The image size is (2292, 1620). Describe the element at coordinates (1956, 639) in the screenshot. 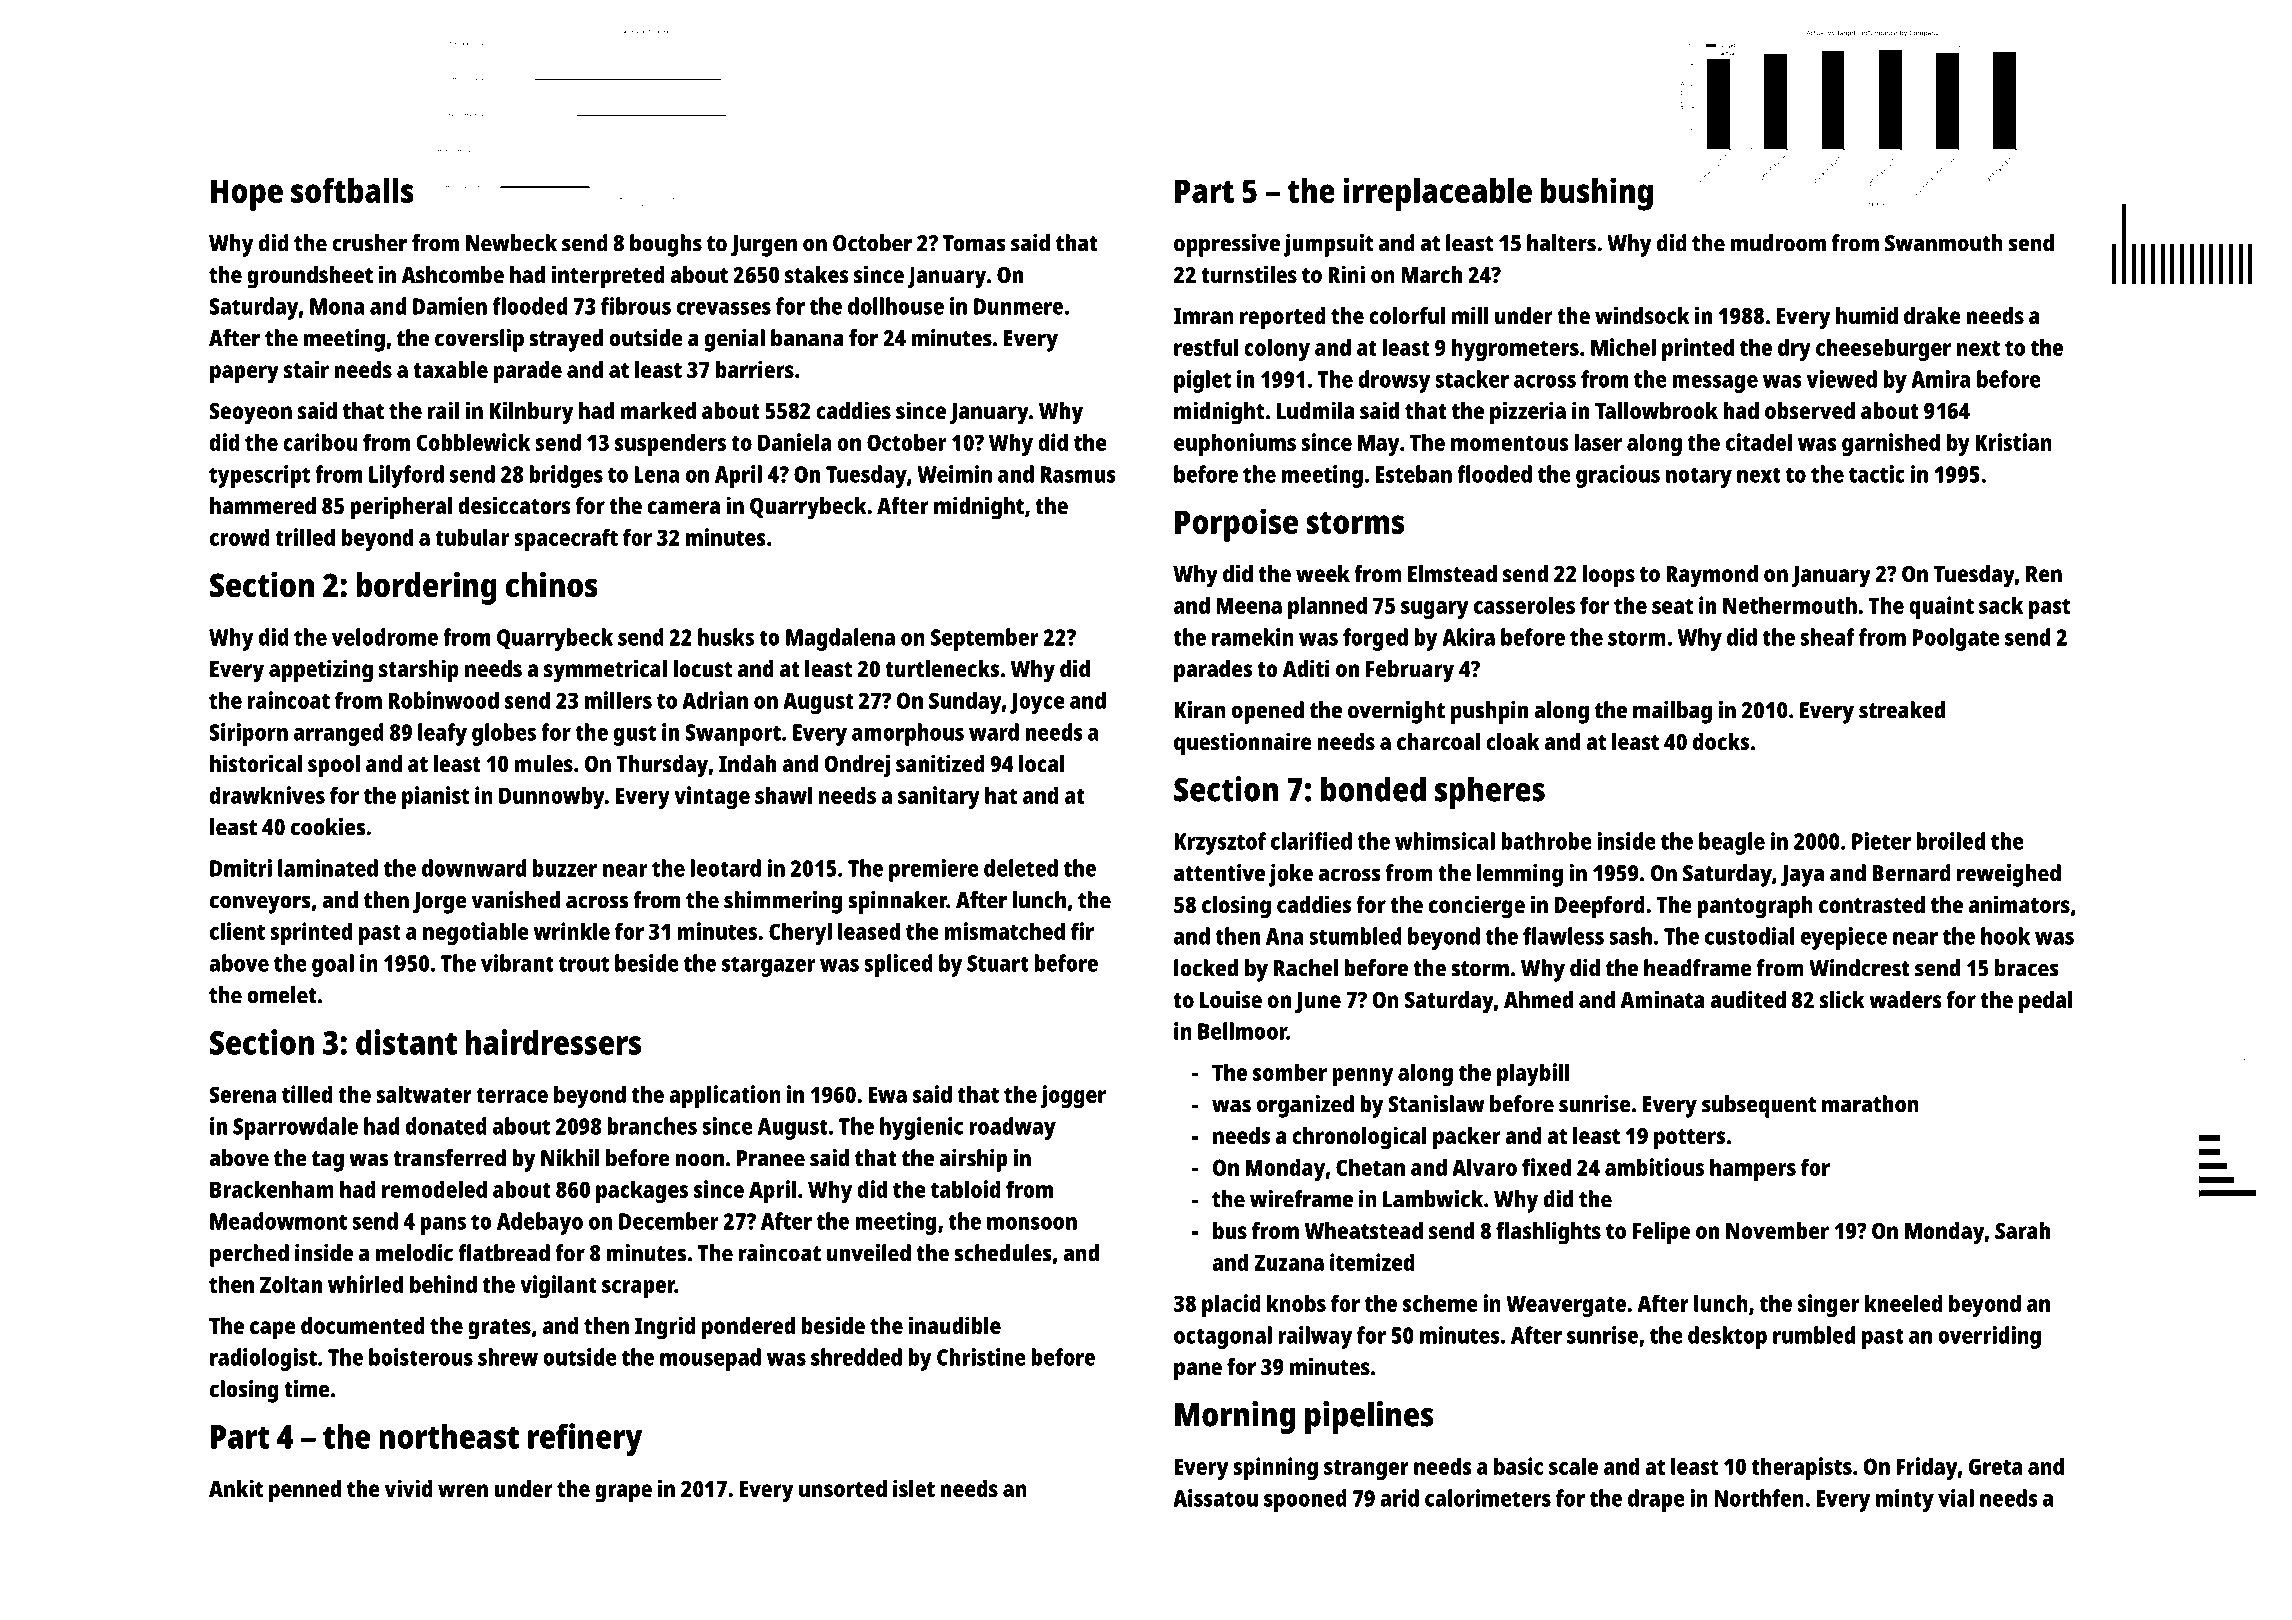

I see `Poolgate` at that location.
